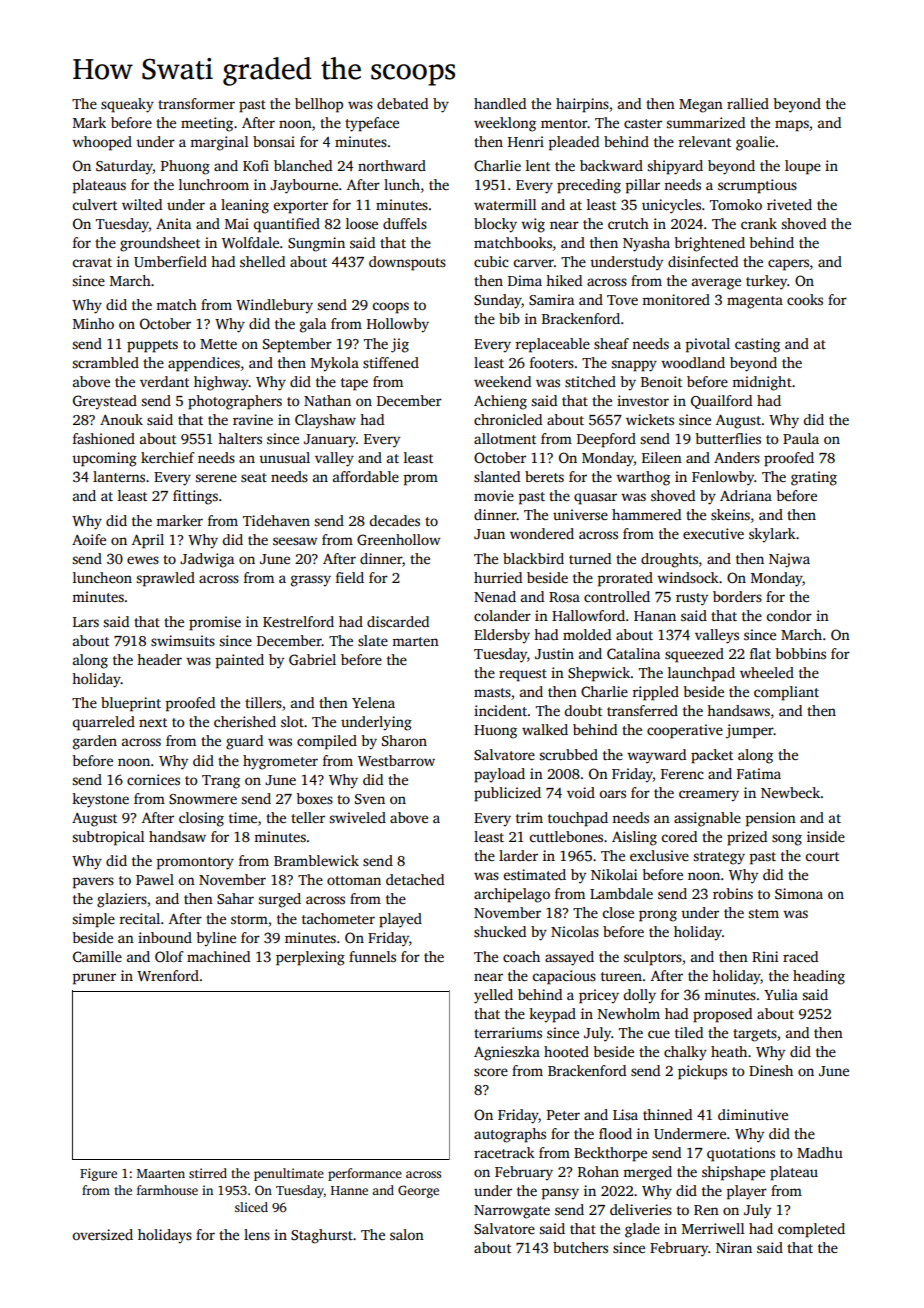 The image size is (924, 1308). What do you see at coordinates (207, 124) in the page?
I see `meeting` at bounding box center [207, 124].
